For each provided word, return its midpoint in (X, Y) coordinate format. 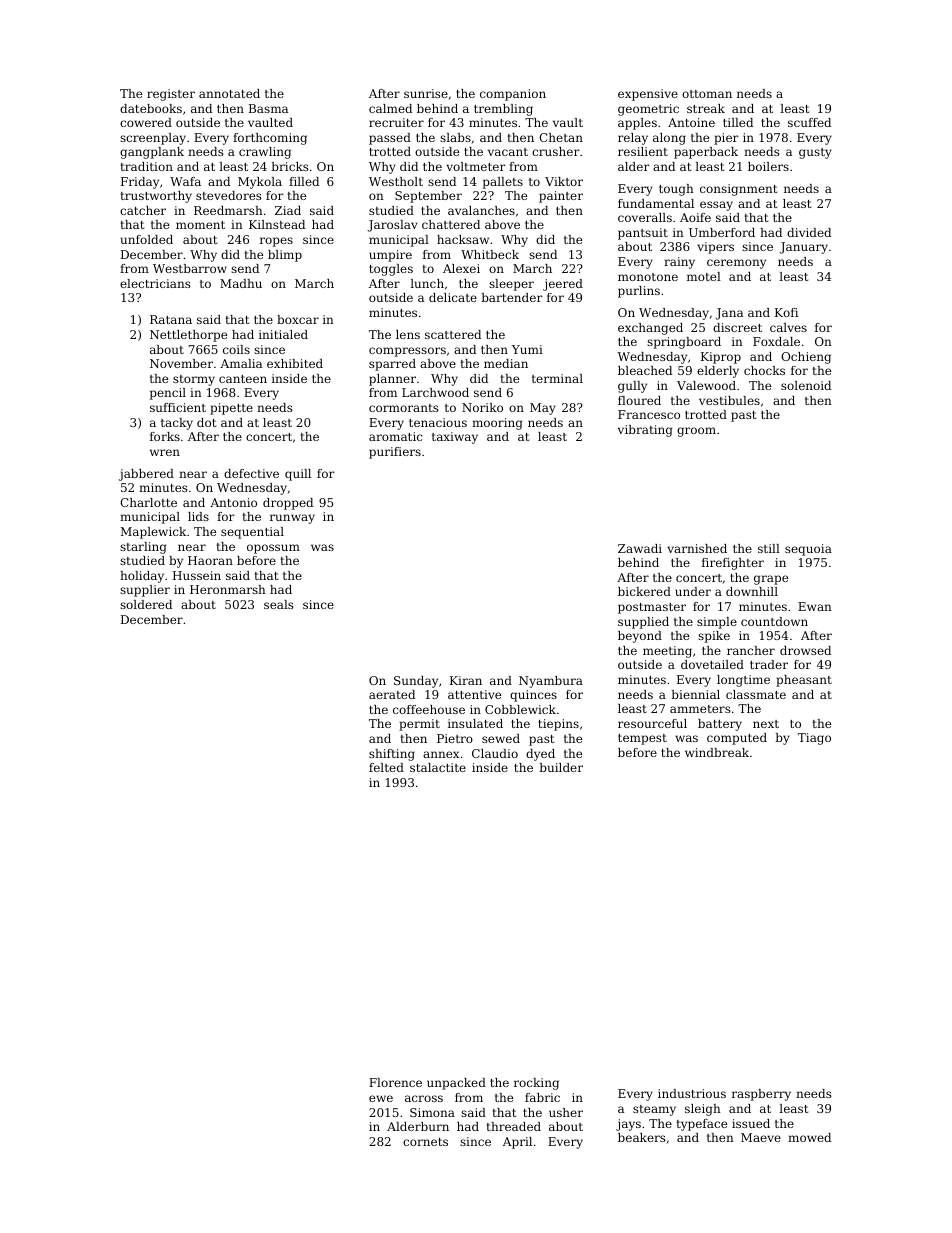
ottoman (707, 94)
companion (513, 95)
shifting (392, 755)
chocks (764, 370)
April (517, 1143)
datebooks (151, 108)
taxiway (455, 438)
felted (386, 767)
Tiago (814, 739)
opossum (273, 549)
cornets (425, 1142)
